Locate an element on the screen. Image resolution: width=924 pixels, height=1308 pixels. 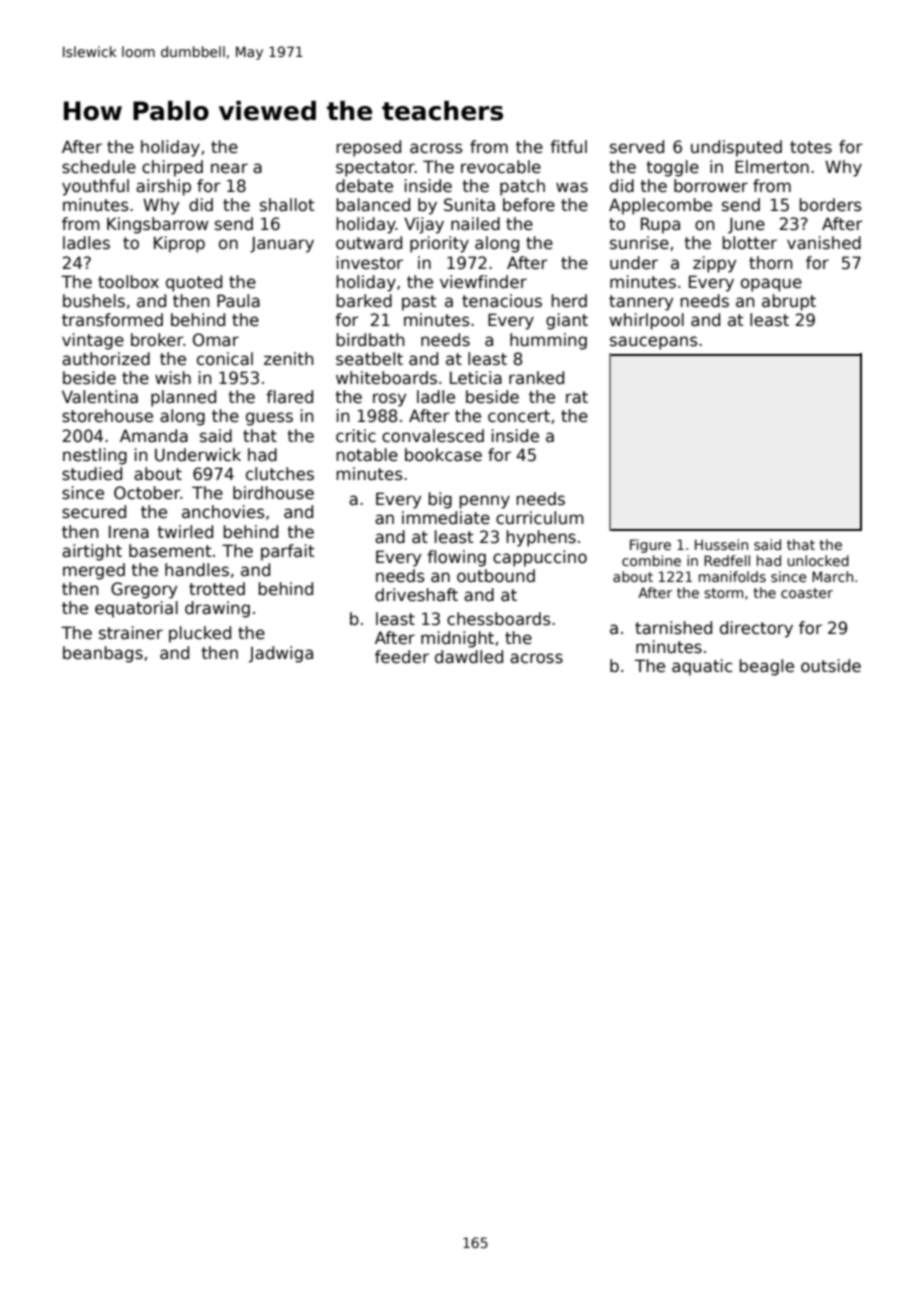
fitful is located at coordinates (568, 147).
